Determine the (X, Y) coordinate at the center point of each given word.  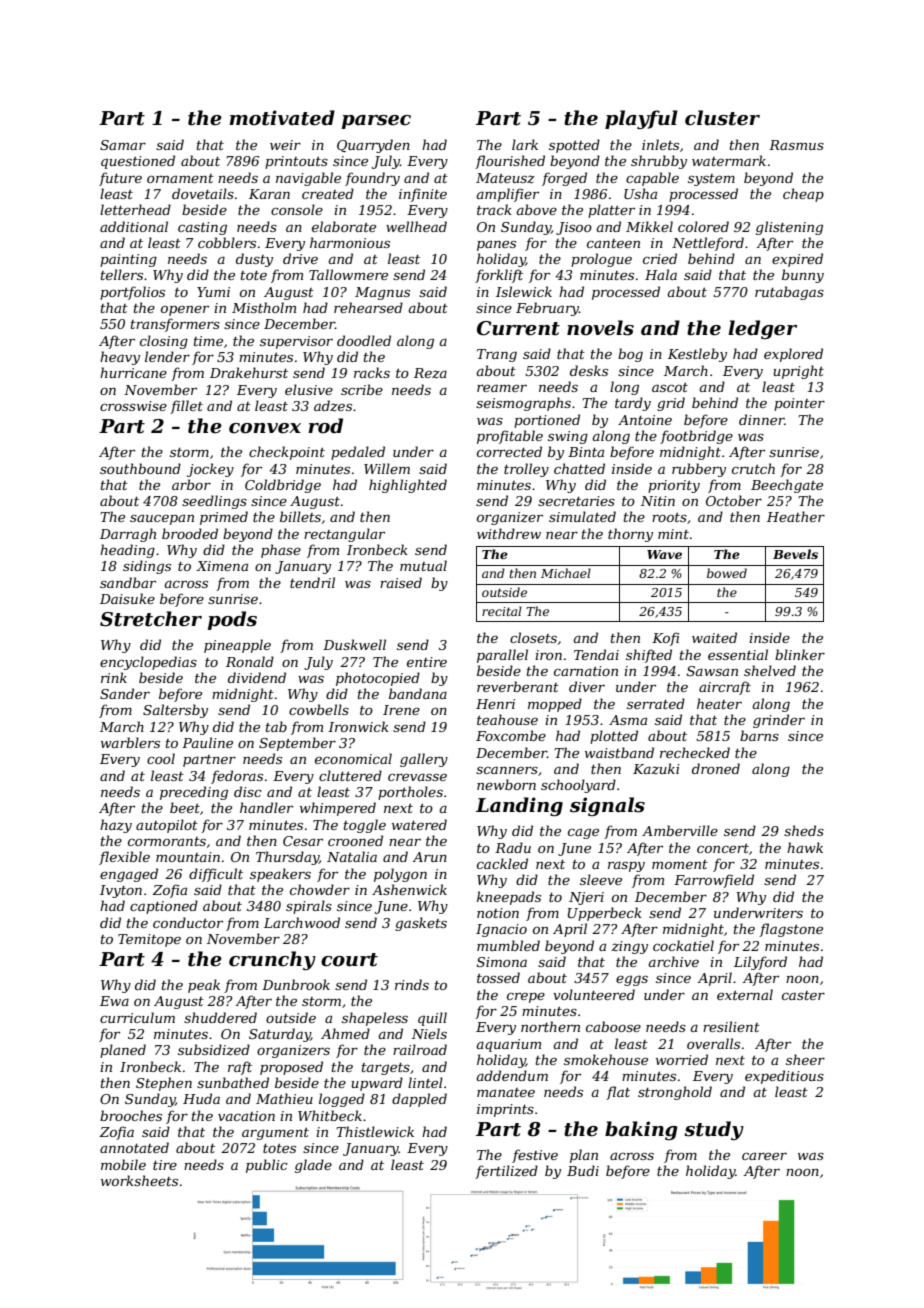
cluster (722, 118)
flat (618, 1093)
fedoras (237, 777)
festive (535, 1156)
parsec (376, 122)
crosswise (133, 406)
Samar (123, 145)
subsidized (214, 1050)
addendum (512, 1075)
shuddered (220, 1017)
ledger (762, 329)
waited (714, 637)
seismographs (523, 404)
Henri (495, 704)
